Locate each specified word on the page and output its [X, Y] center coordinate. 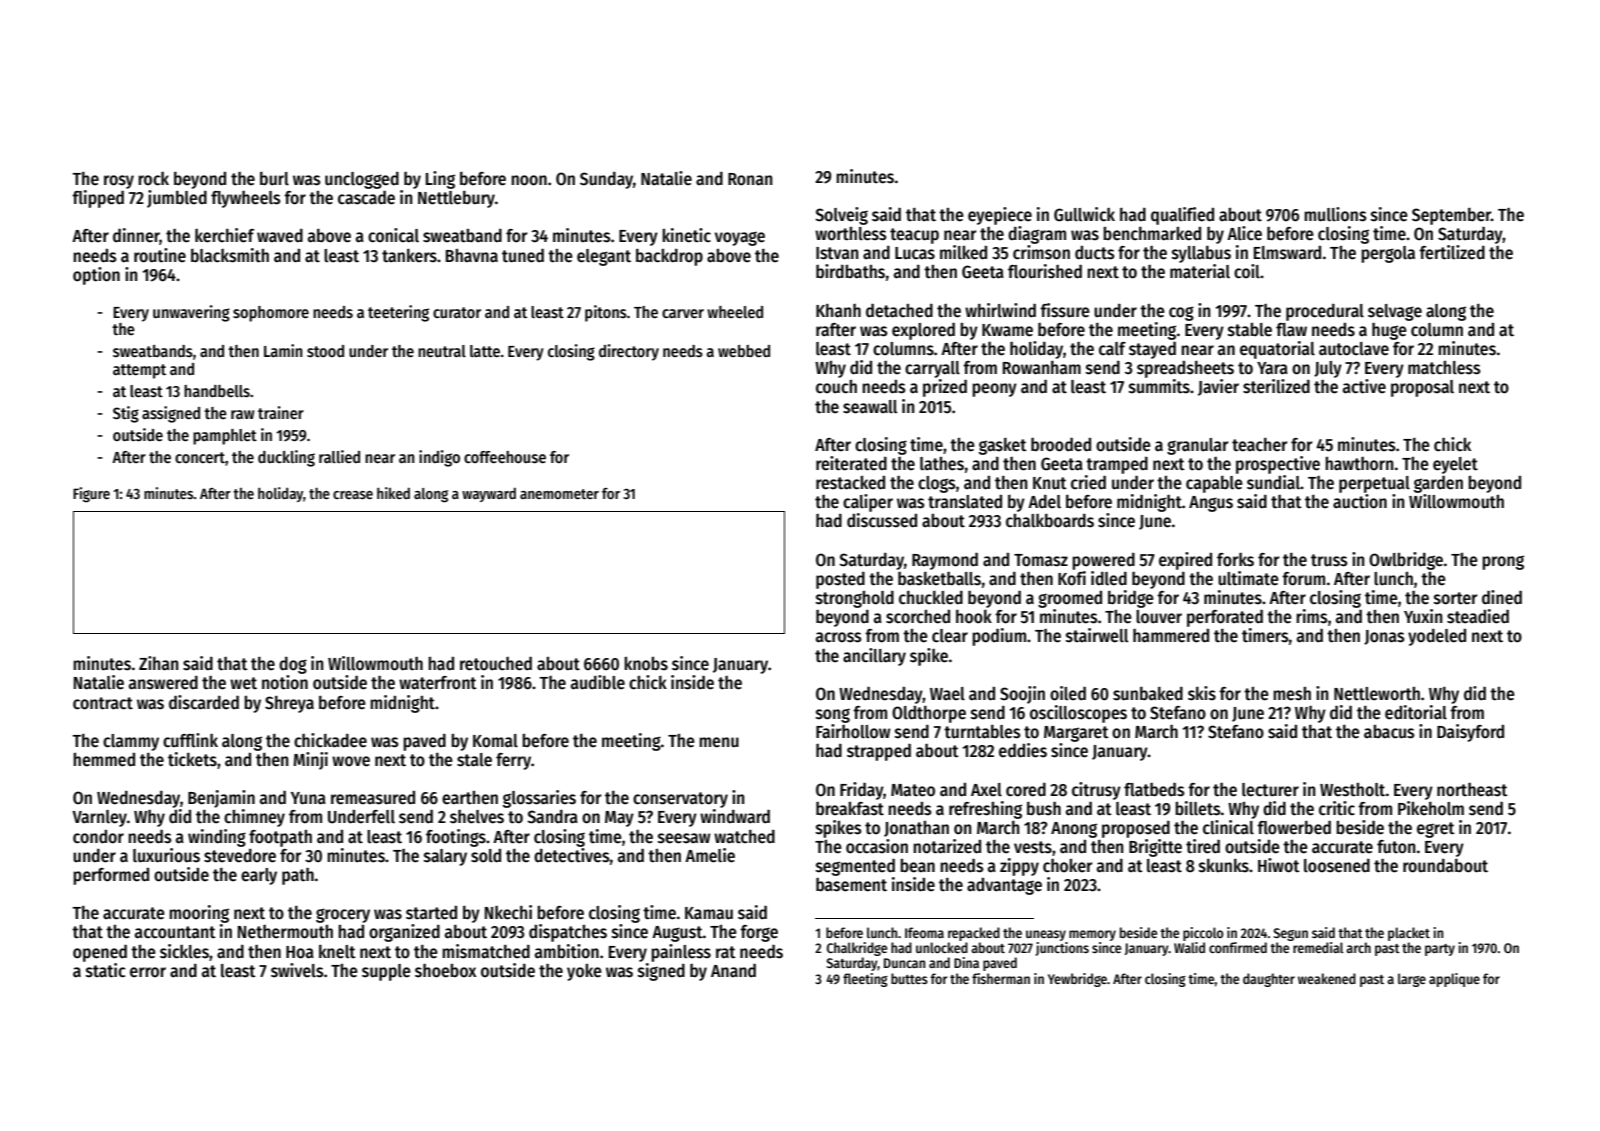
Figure [91, 495]
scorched [918, 616]
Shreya [289, 704]
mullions [1335, 214]
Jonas [1384, 637]
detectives [572, 855]
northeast [1472, 790]
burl [274, 178]
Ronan [750, 179]
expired [1185, 561]
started [431, 912]
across [839, 637]
